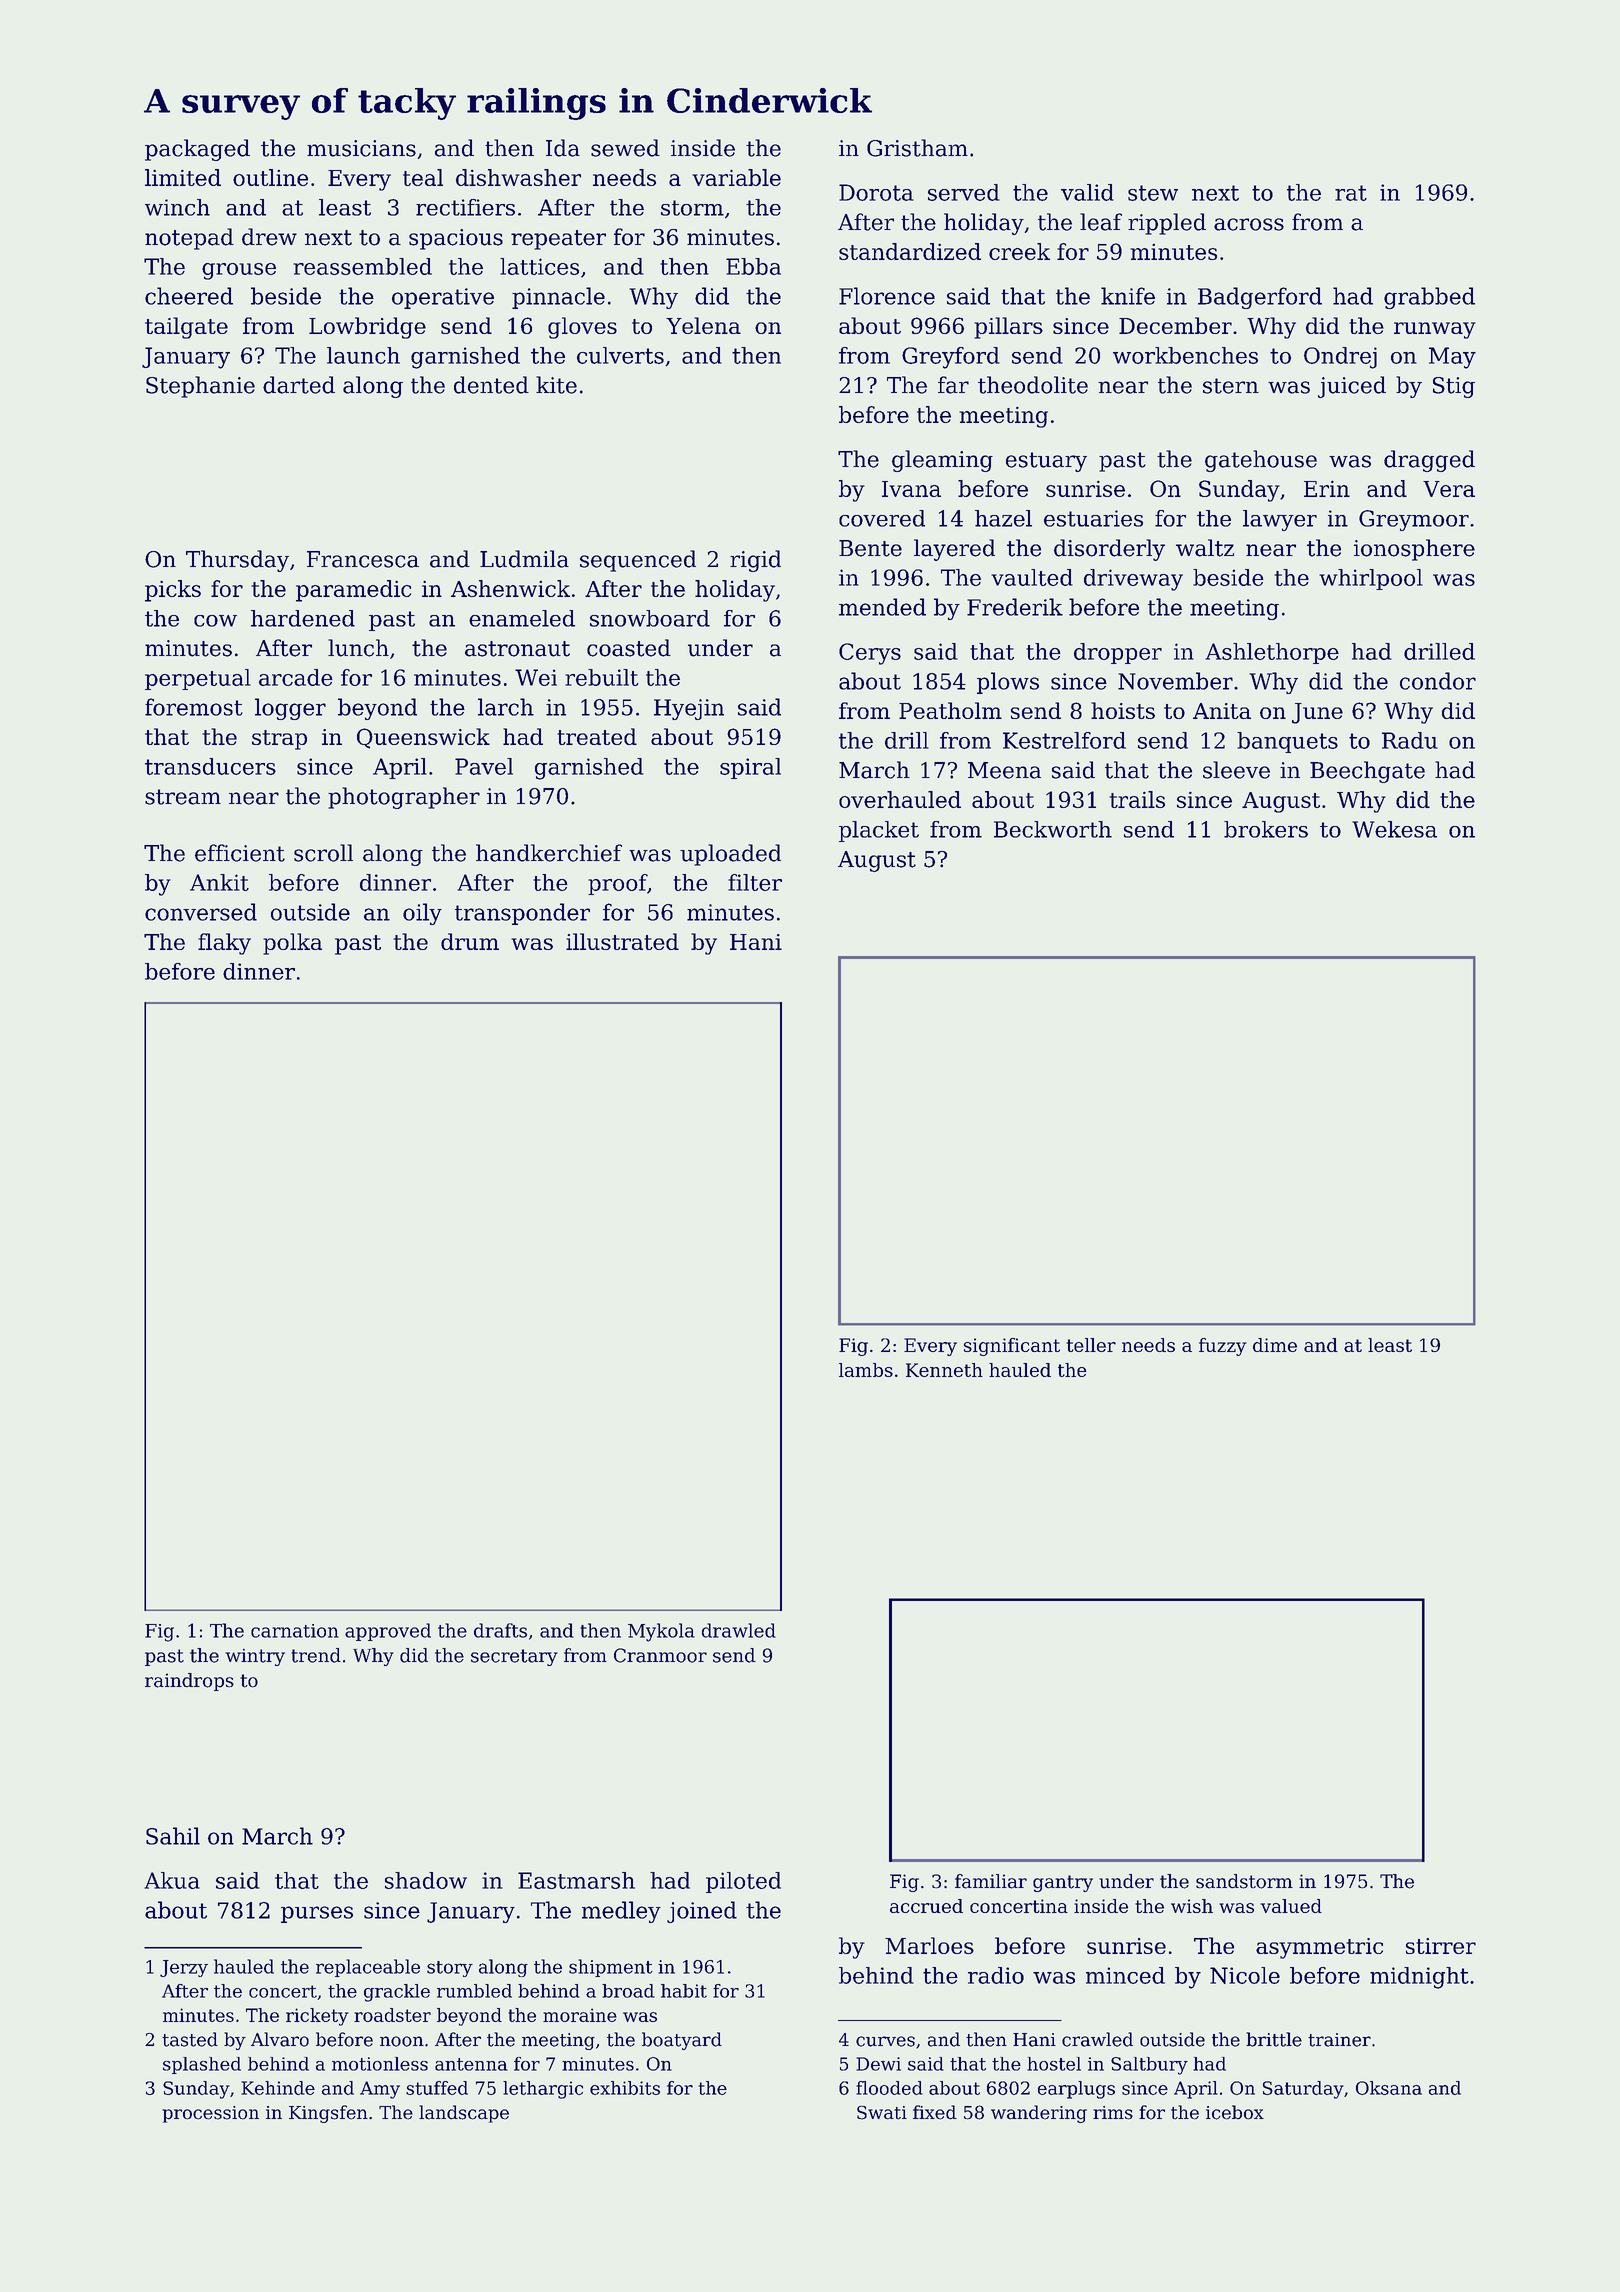 Image resolution: width=1620 pixels, height=2292 pixels. What do you see at coordinates (464, 2114) in the image?
I see `landscape` at bounding box center [464, 2114].
